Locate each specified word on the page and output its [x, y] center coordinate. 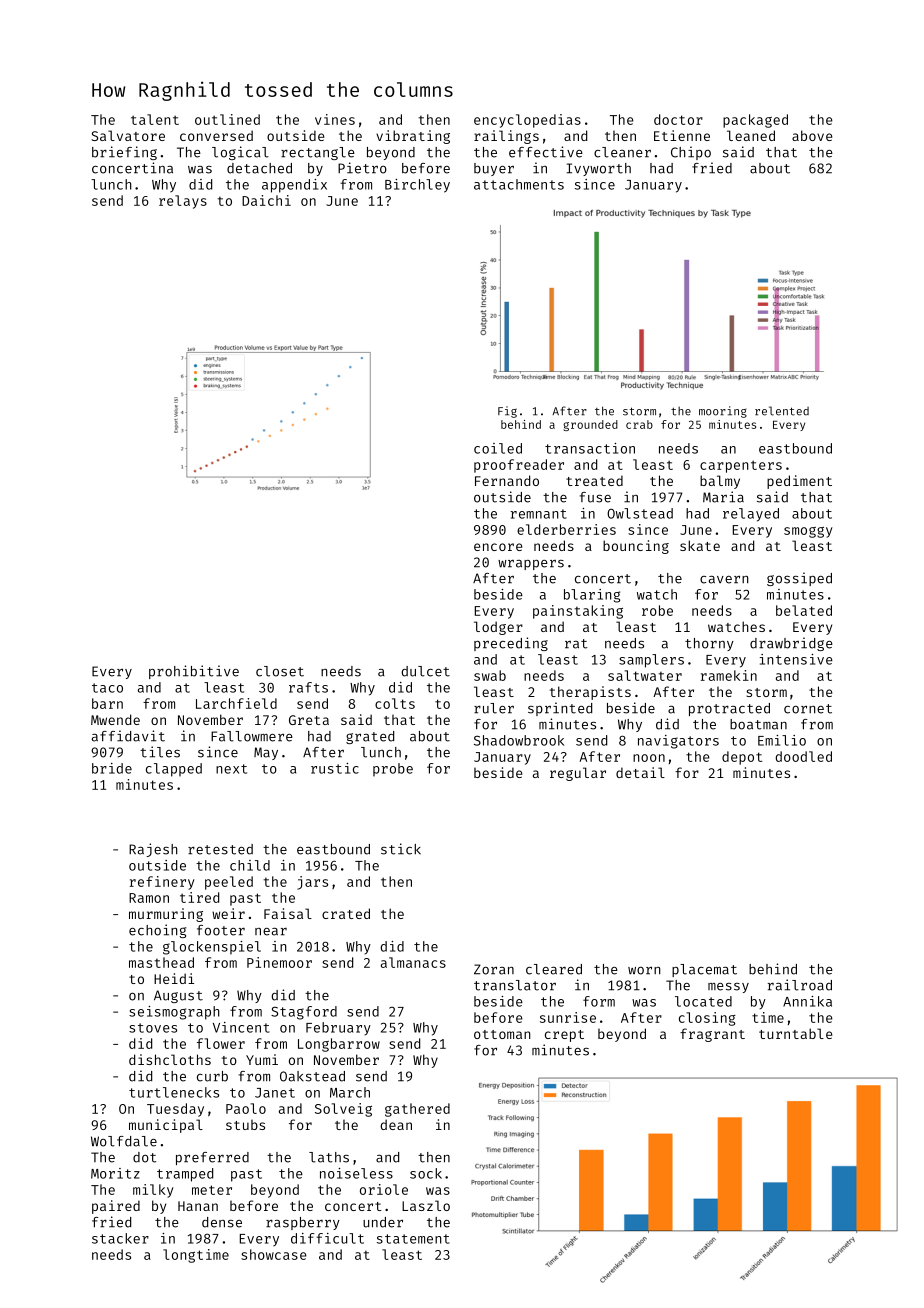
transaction [590, 448]
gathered [417, 1110]
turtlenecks [174, 1092]
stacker [120, 1238]
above [812, 135]
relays [183, 202]
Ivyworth [599, 169]
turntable [795, 1033]
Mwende [115, 719]
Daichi [266, 200]
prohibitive [194, 672]
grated [370, 737]
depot [742, 758]
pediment [799, 482]
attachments [519, 184]
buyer [494, 169]
